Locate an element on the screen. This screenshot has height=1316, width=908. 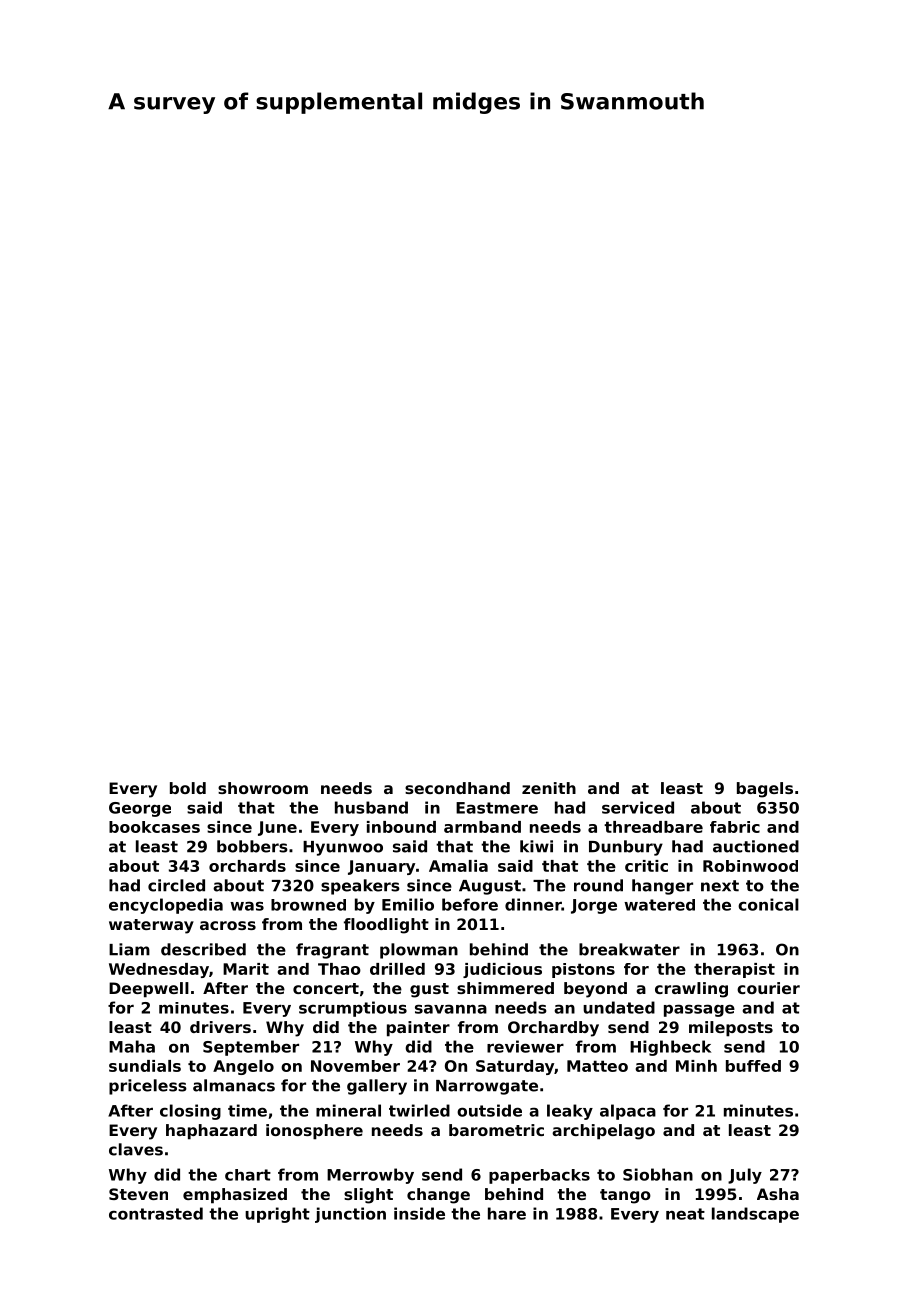
contrasted is located at coordinates (156, 1213).
